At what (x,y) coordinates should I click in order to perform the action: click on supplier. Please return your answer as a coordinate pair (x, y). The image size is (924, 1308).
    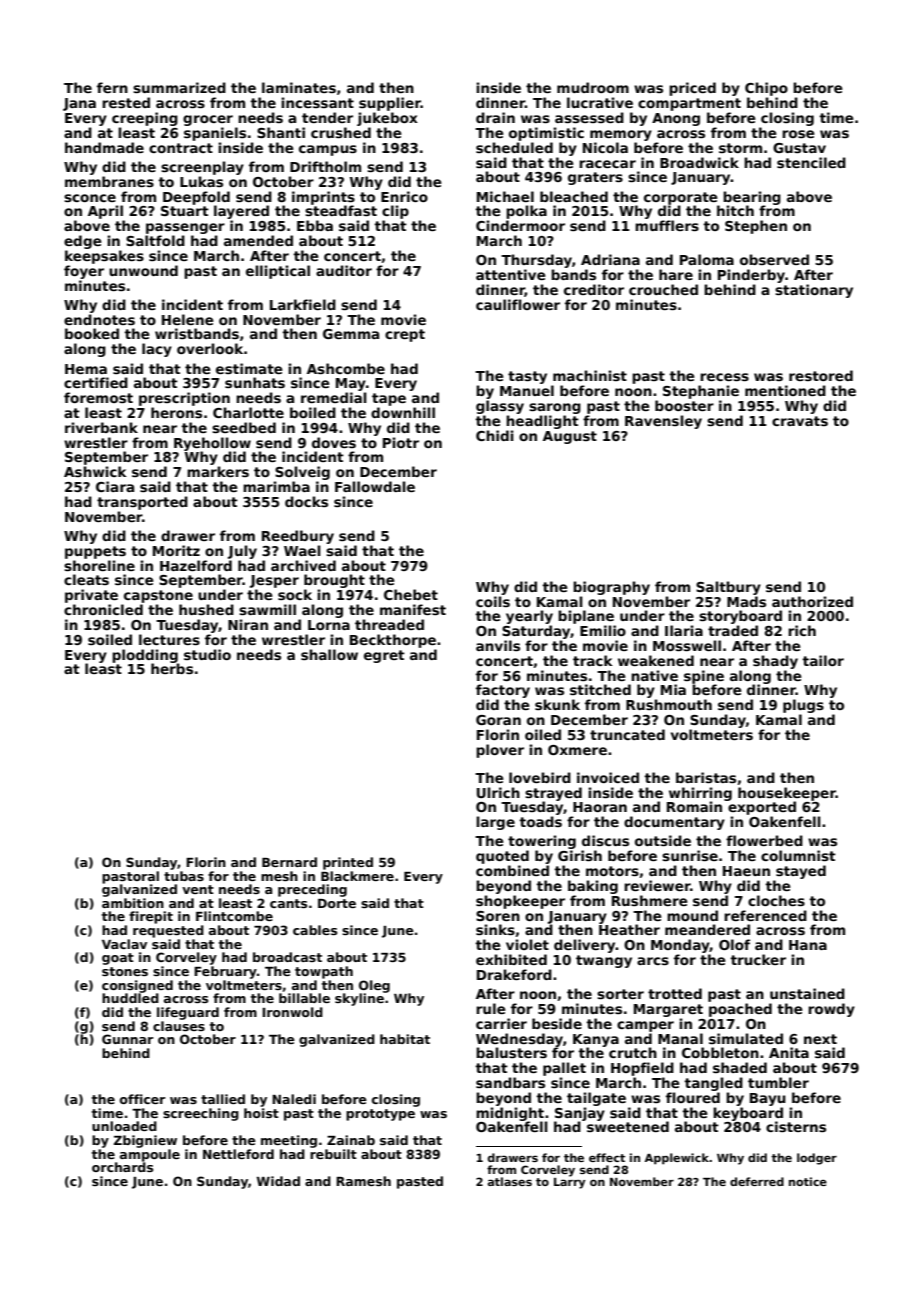
    Looking at the image, I should click on (390, 104).
